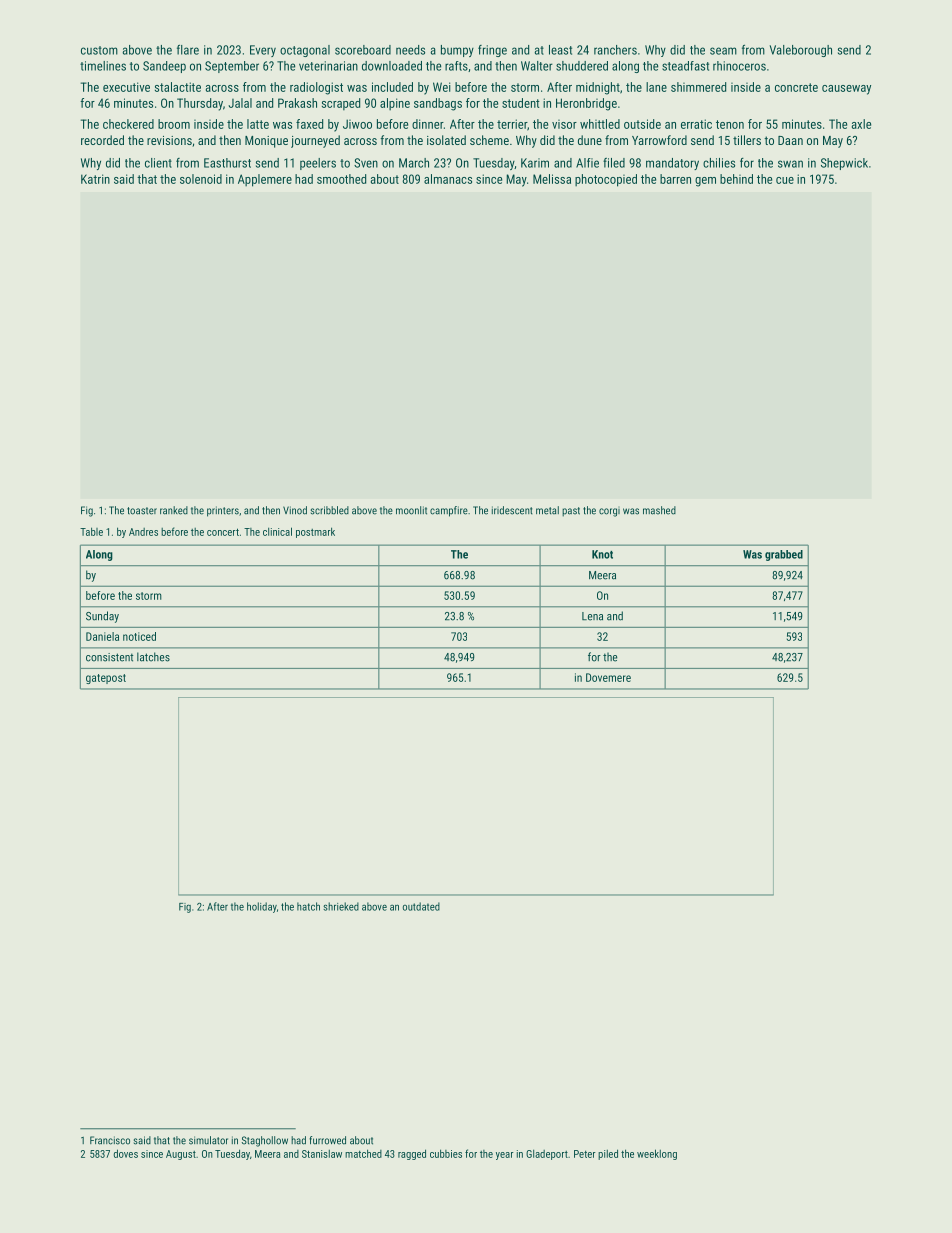  What do you see at coordinates (560, 50) in the screenshot?
I see `least` at bounding box center [560, 50].
